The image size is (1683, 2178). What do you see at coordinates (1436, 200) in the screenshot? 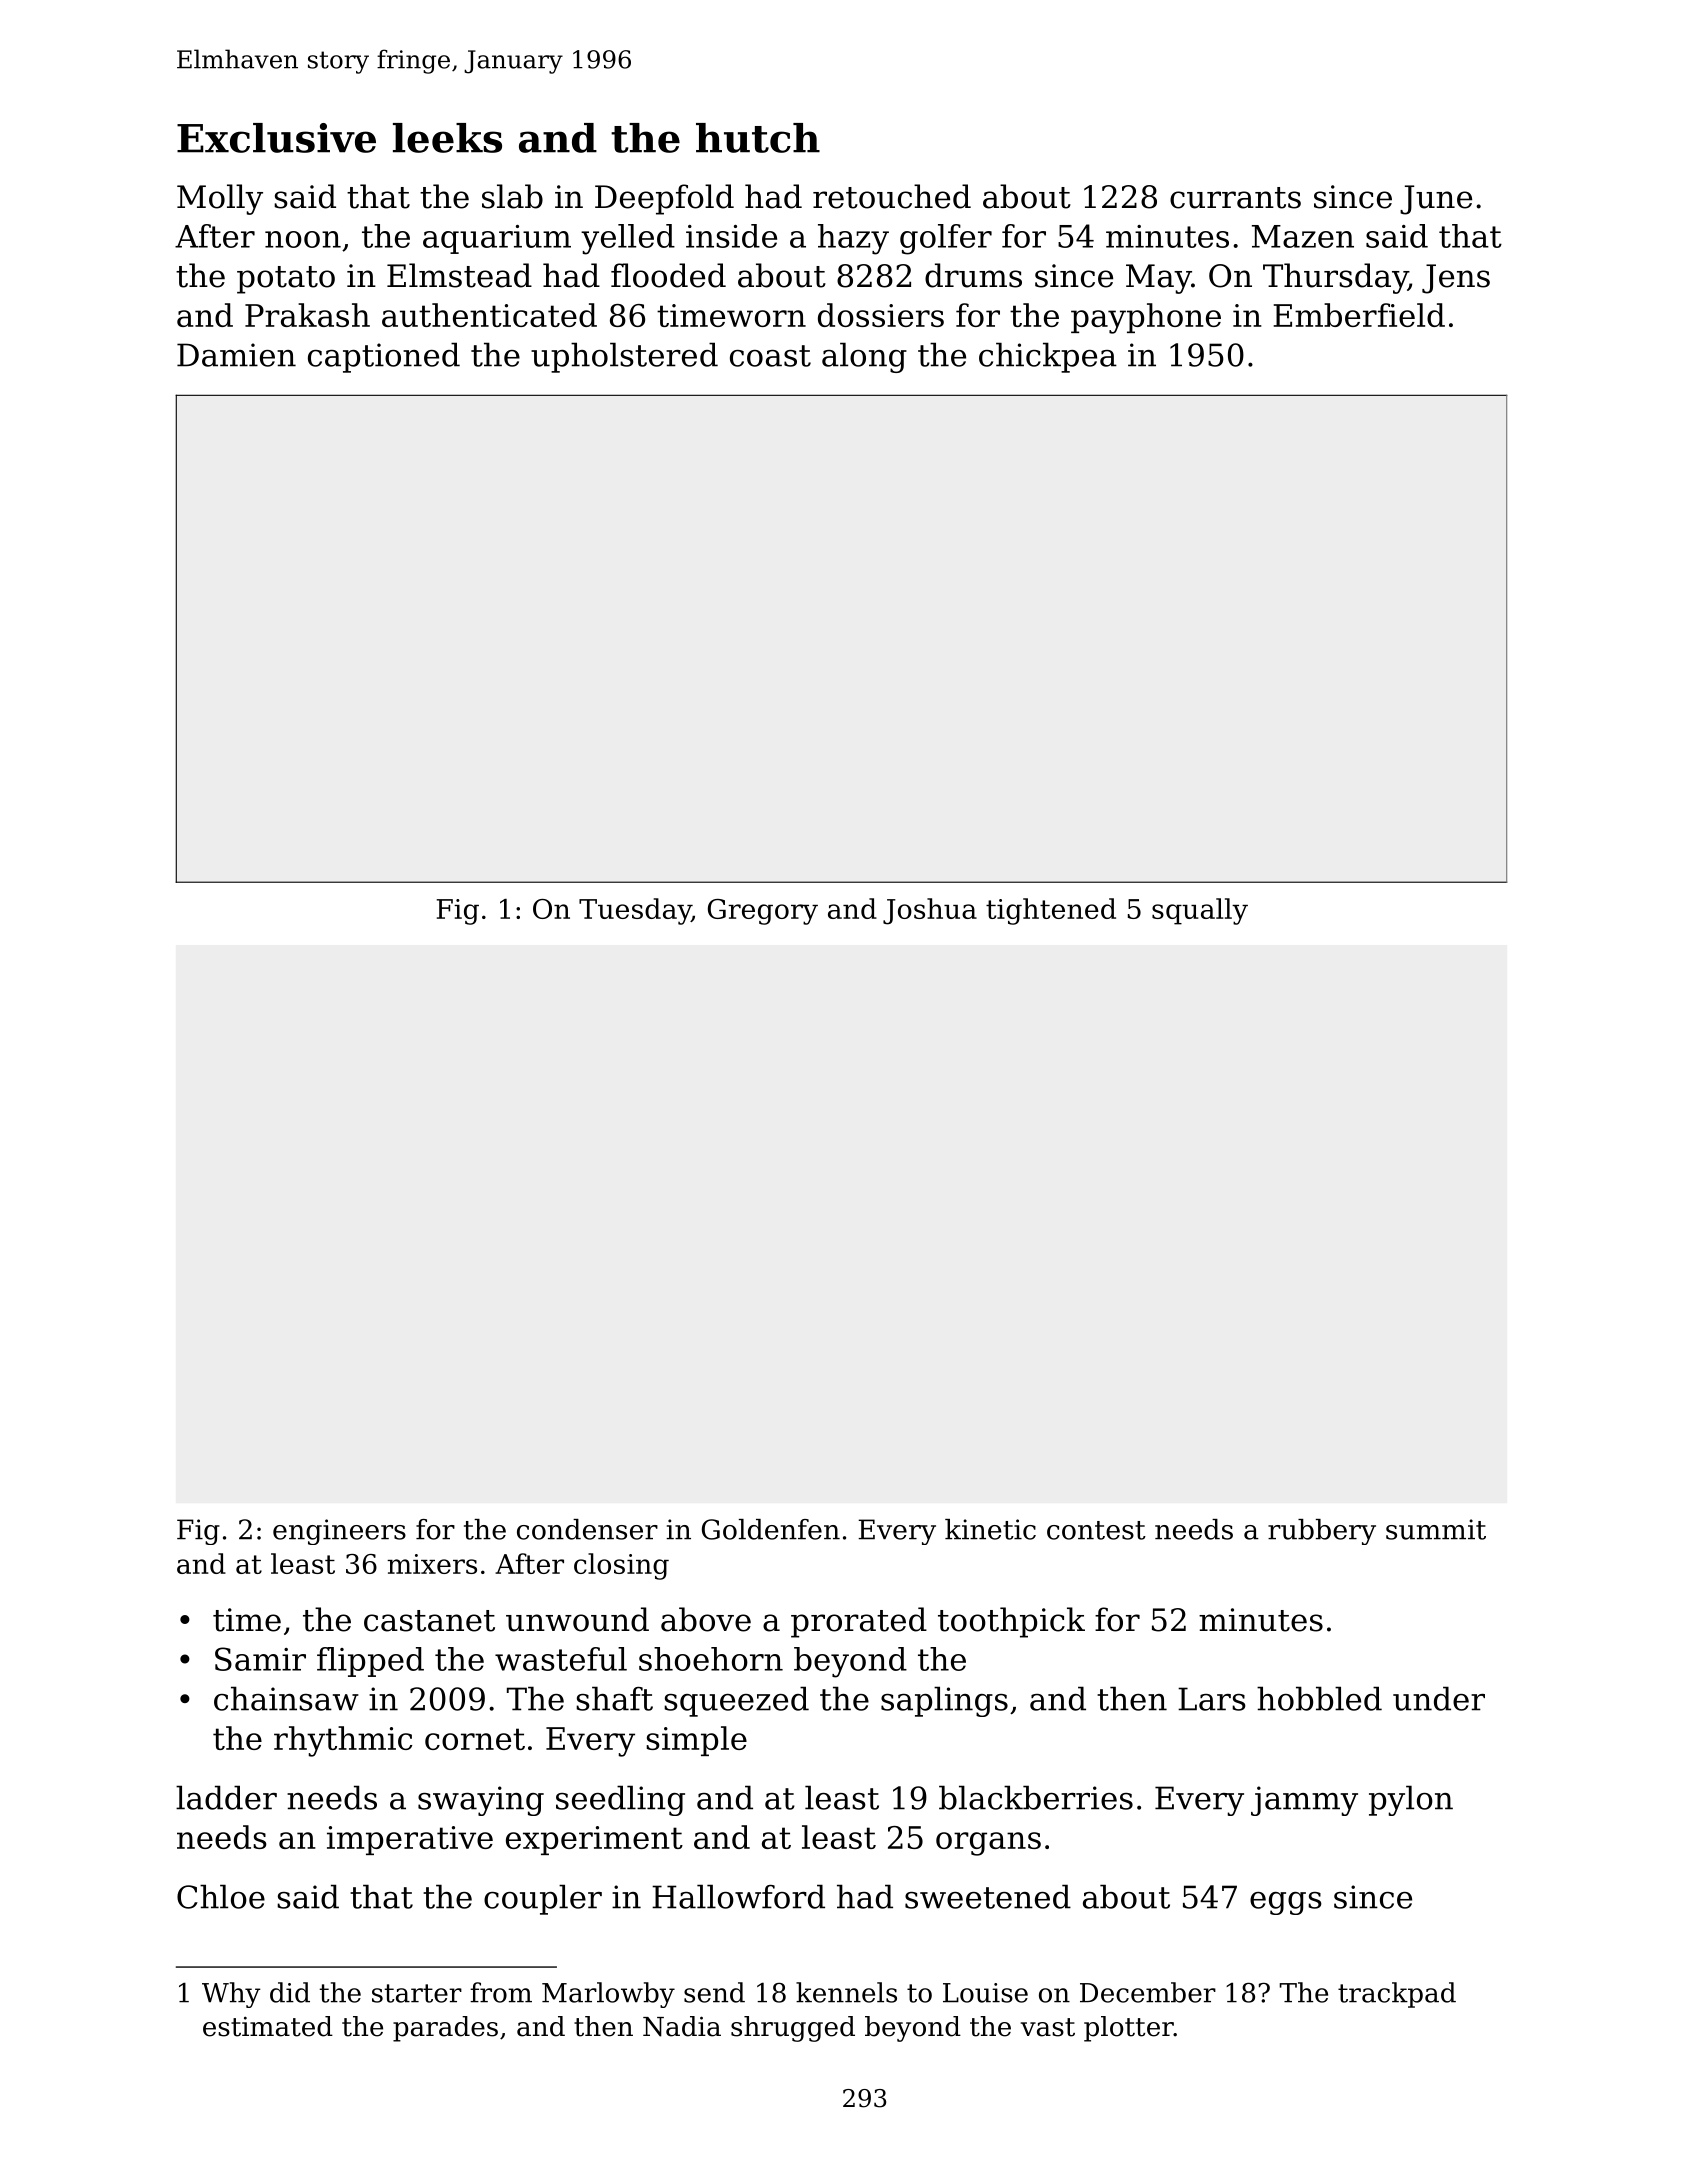
I see `June` at bounding box center [1436, 200].
